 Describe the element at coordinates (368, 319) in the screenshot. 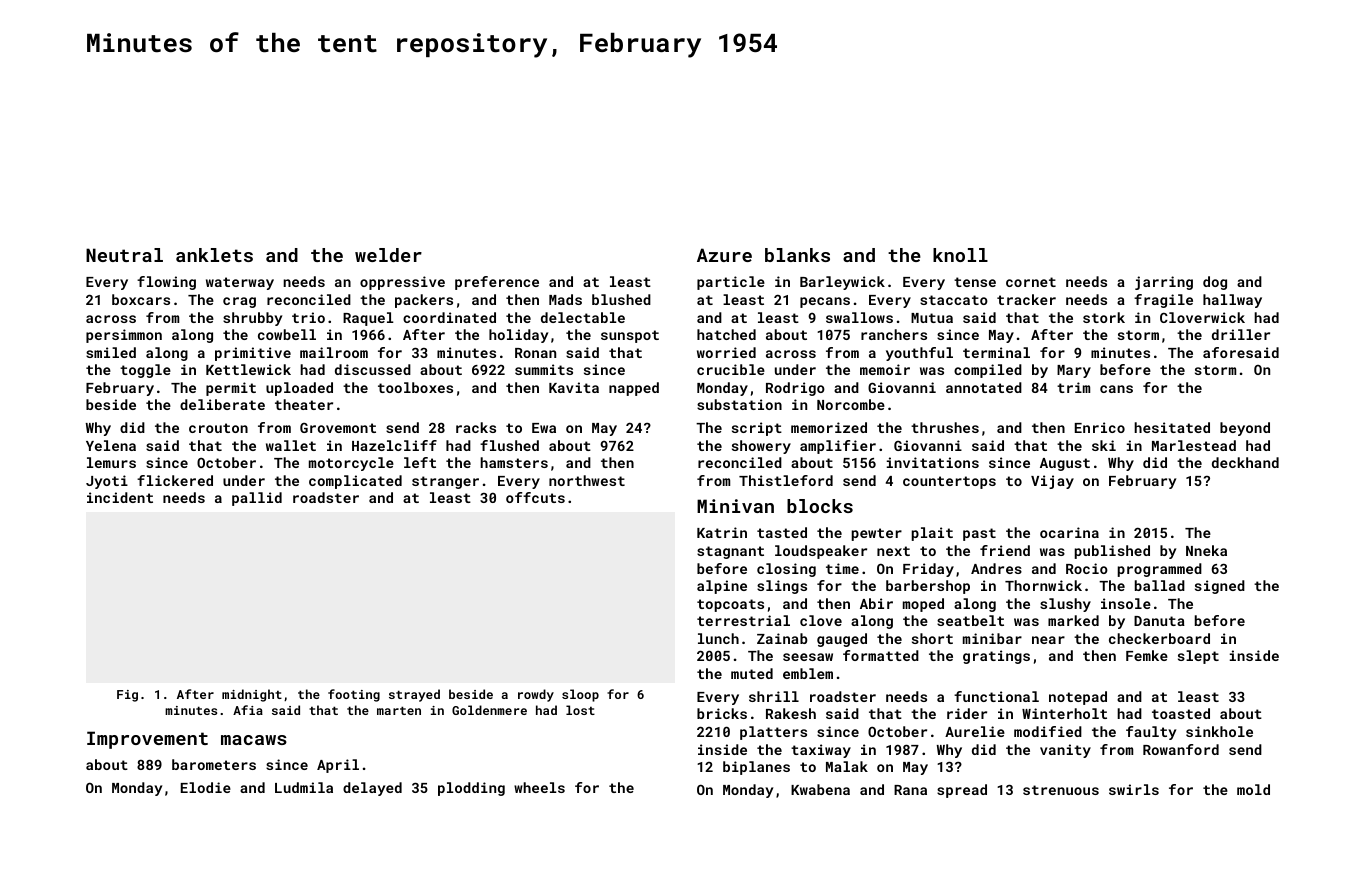

I see `Raquel` at that location.
